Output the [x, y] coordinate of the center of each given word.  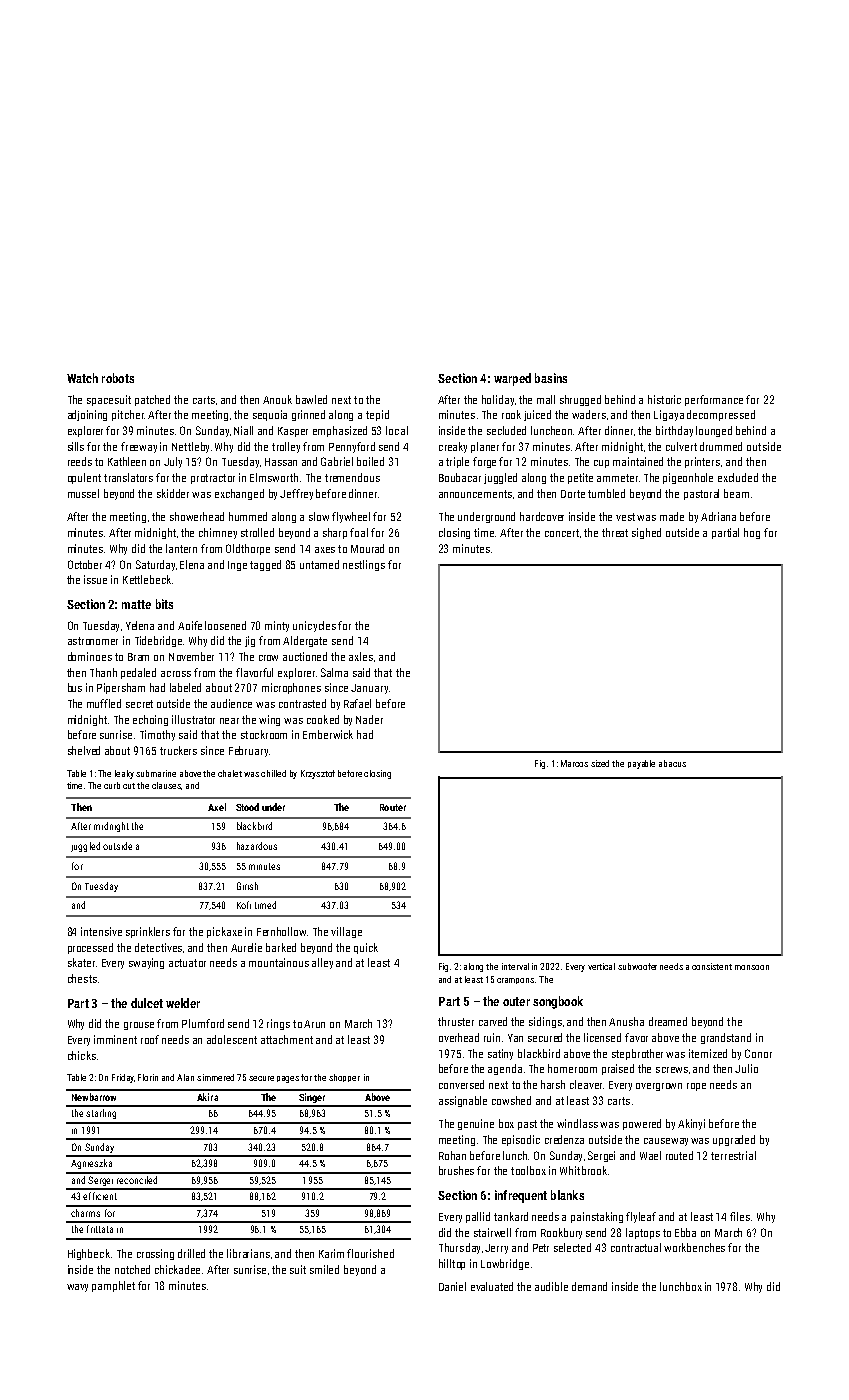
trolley [286, 447]
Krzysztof [318, 774]
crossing [155, 1254]
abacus [672, 763]
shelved [84, 750]
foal [359, 532]
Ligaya [669, 415]
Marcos [574, 763]
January [369, 689]
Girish [247, 886]
